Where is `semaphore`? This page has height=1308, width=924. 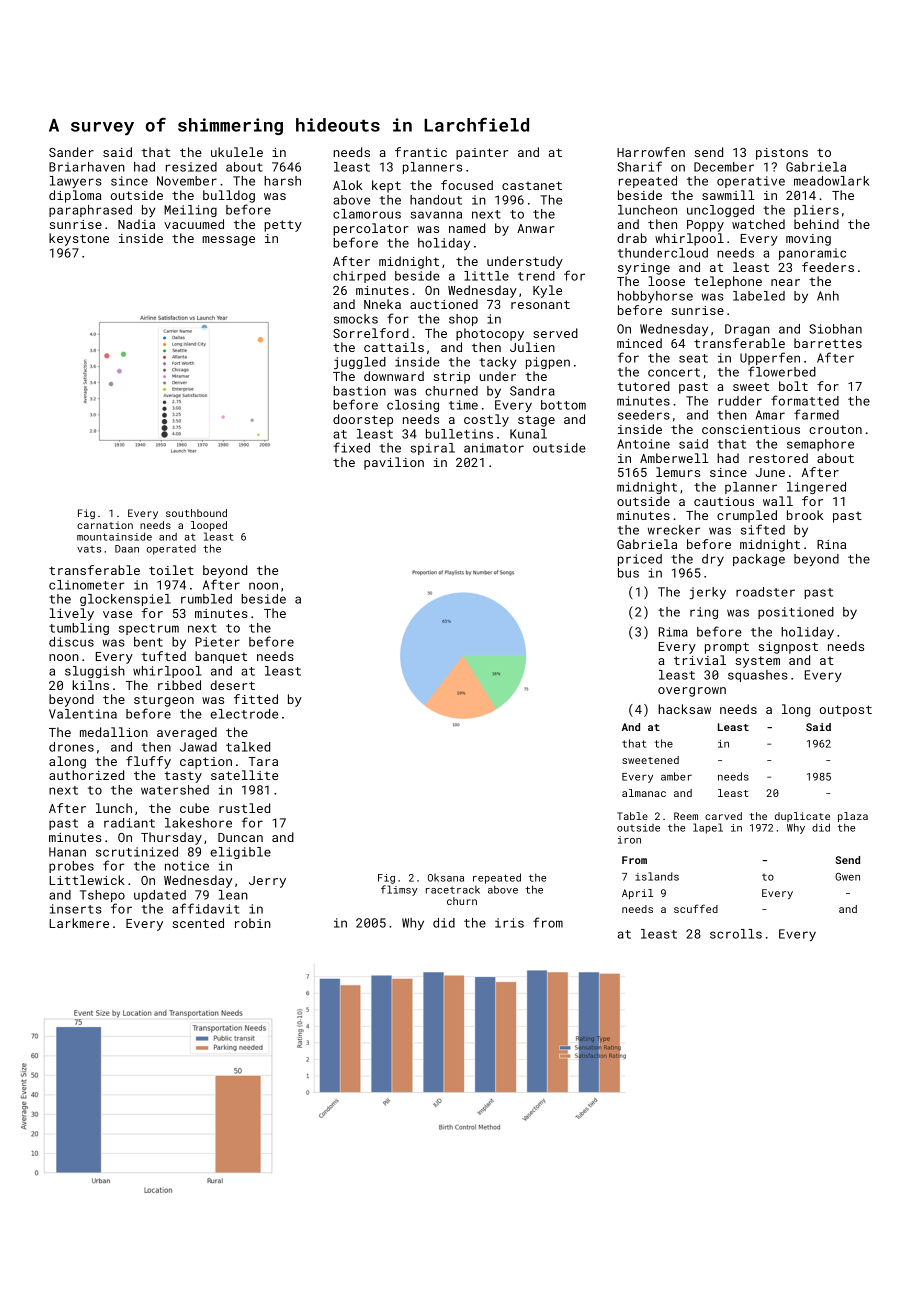
semaphore is located at coordinates (820, 445).
